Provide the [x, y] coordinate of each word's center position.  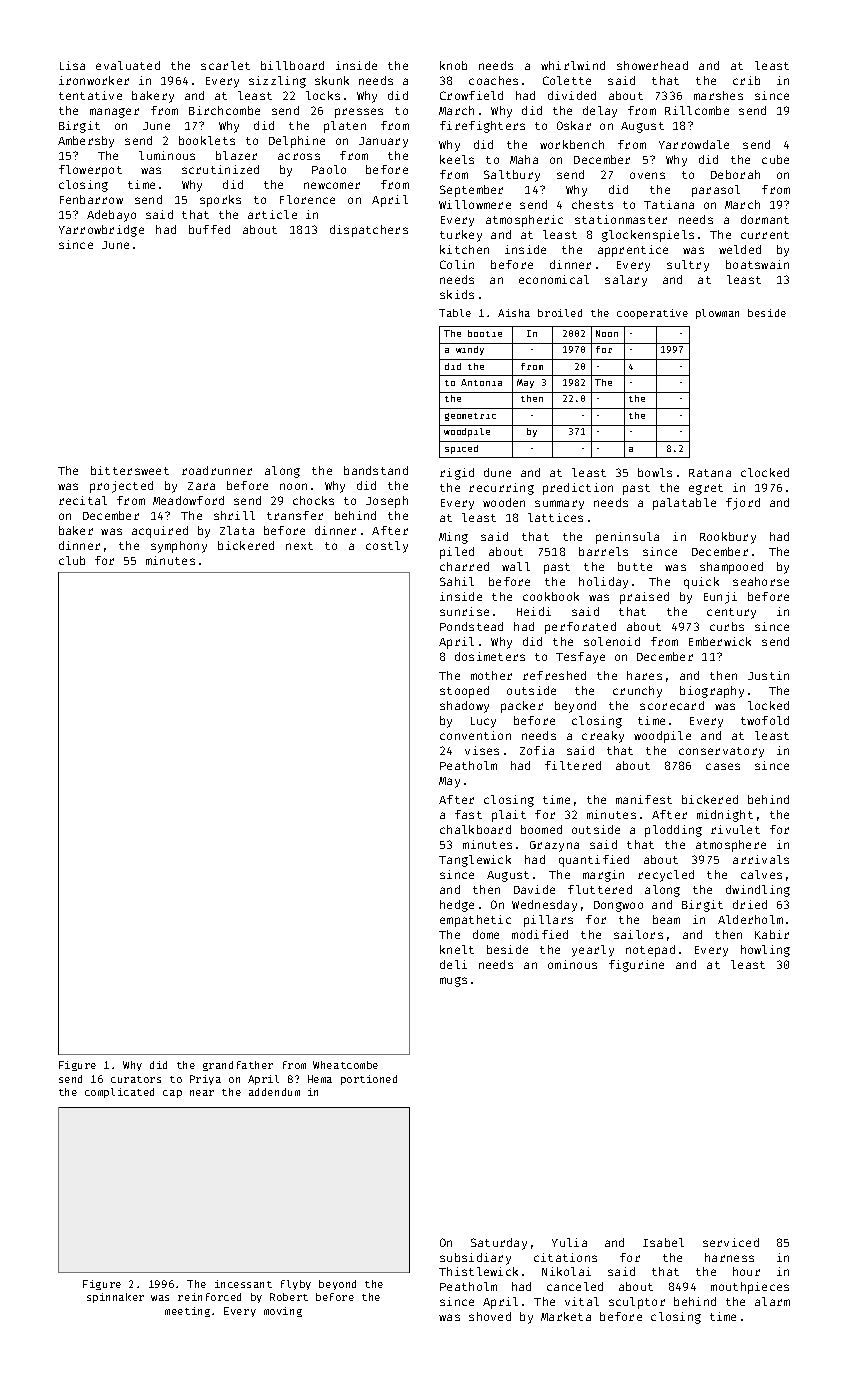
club [72, 560]
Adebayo [111, 216]
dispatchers [369, 231]
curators [136, 1079]
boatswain [757, 264]
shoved [490, 1316]
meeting [187, 1312]
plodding [673, 831]
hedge [457, 906]
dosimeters [490, 656]
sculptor [637, 1303]
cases [723, 766]
